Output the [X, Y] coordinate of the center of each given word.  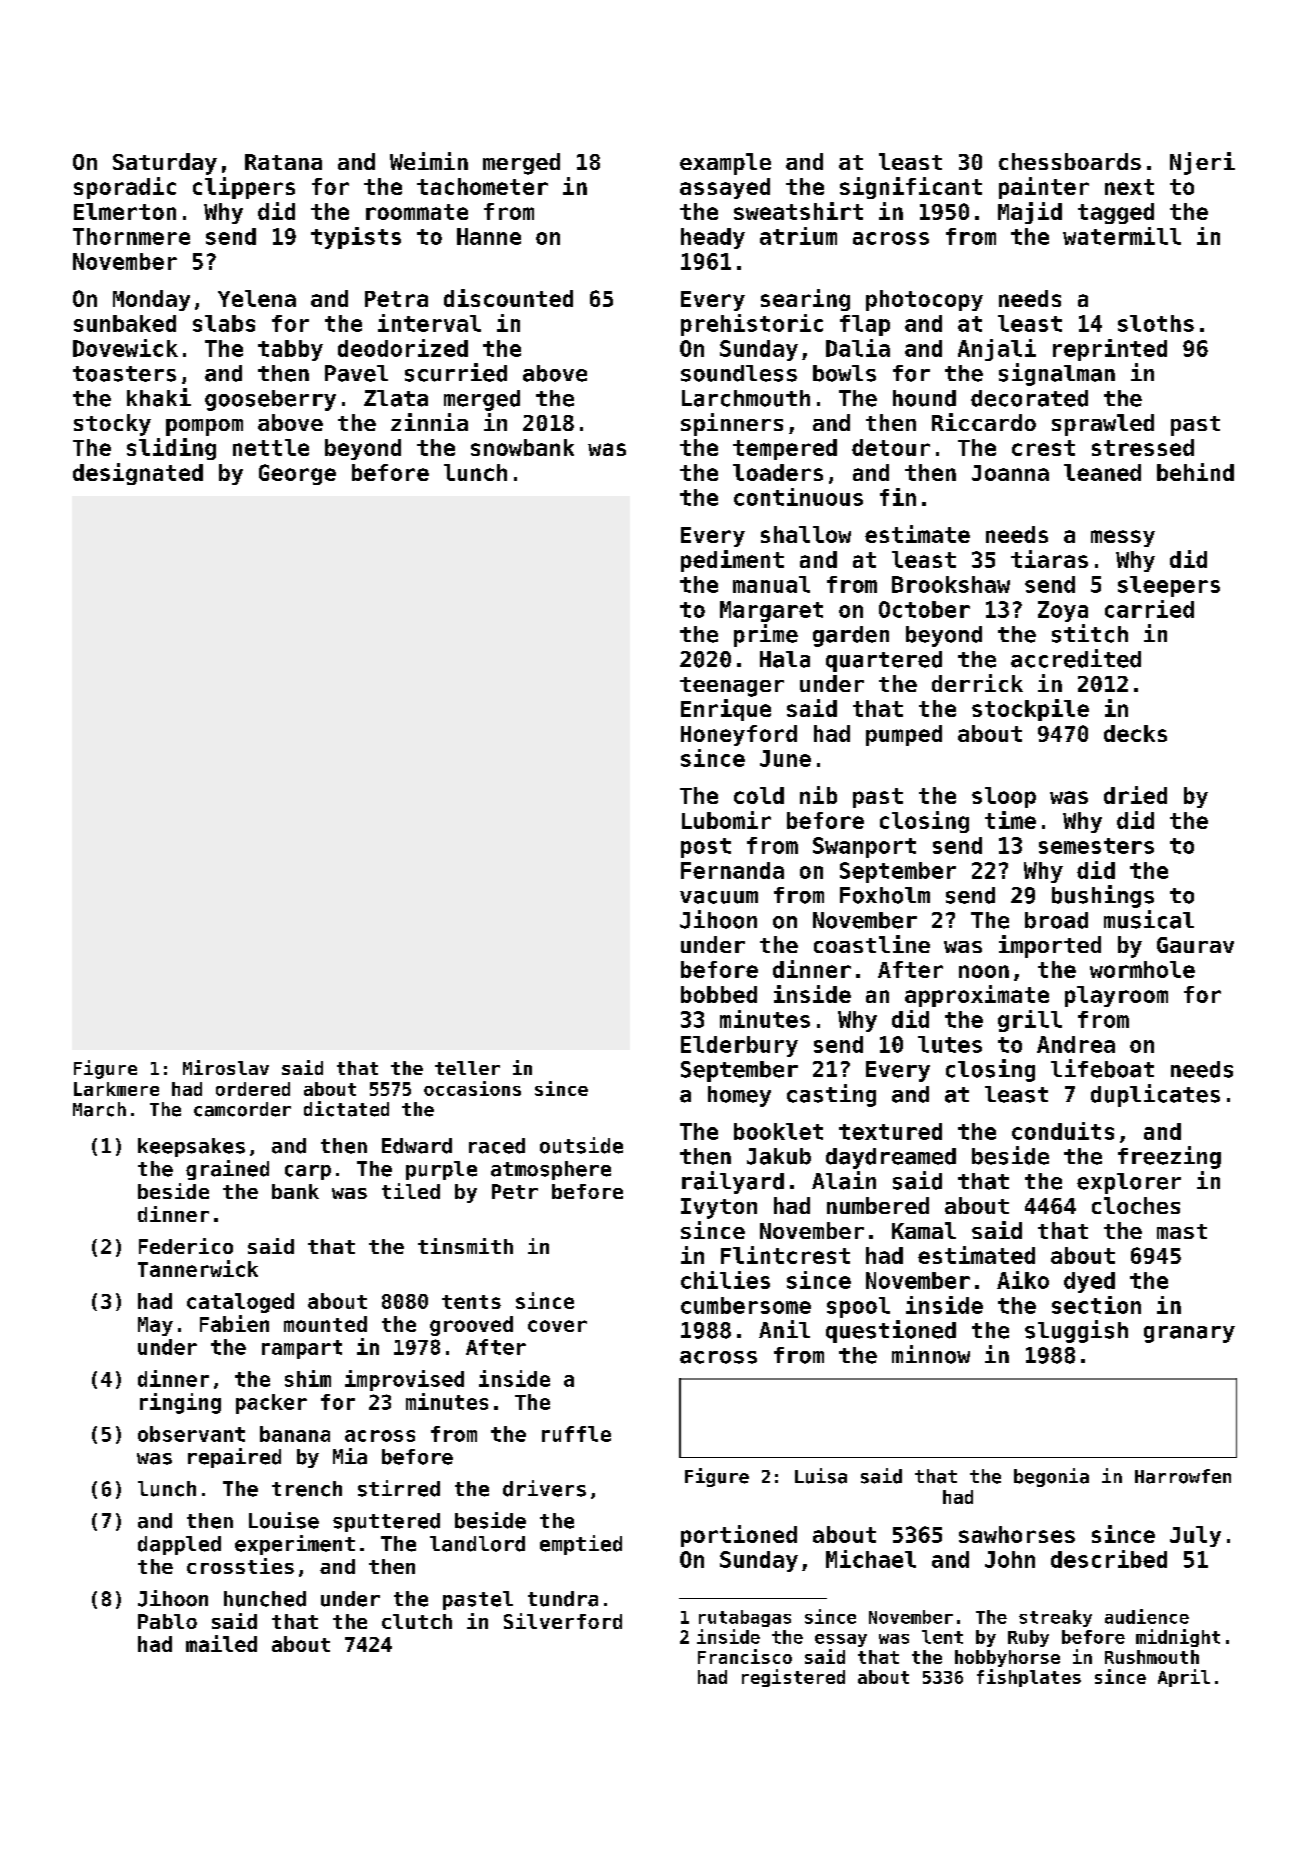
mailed [221, 1643]
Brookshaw [951, 584]
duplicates [1155, 1095]
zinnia [429, 422]
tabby [290, 350]
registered [793, 1678]
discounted [508, 298]
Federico [186, 1246]
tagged [1116, 213]
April [1184, 1678]
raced [497, 1146]
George [297, 474]
